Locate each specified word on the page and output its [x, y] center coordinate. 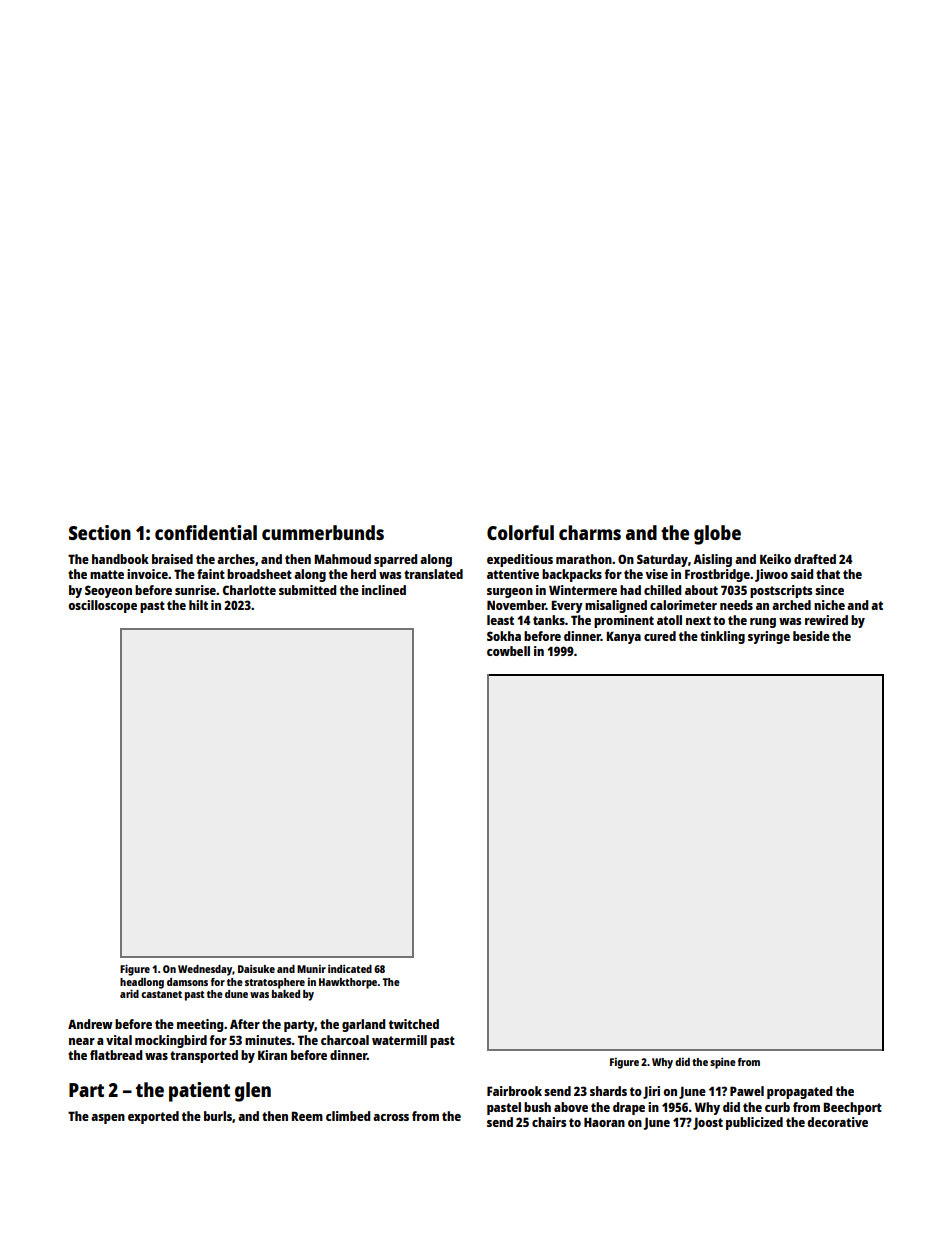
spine [723, 1063]
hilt [198, 605]
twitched [414, 1024]
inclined [384, 590]
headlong [142, 983]
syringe [769, 637]
